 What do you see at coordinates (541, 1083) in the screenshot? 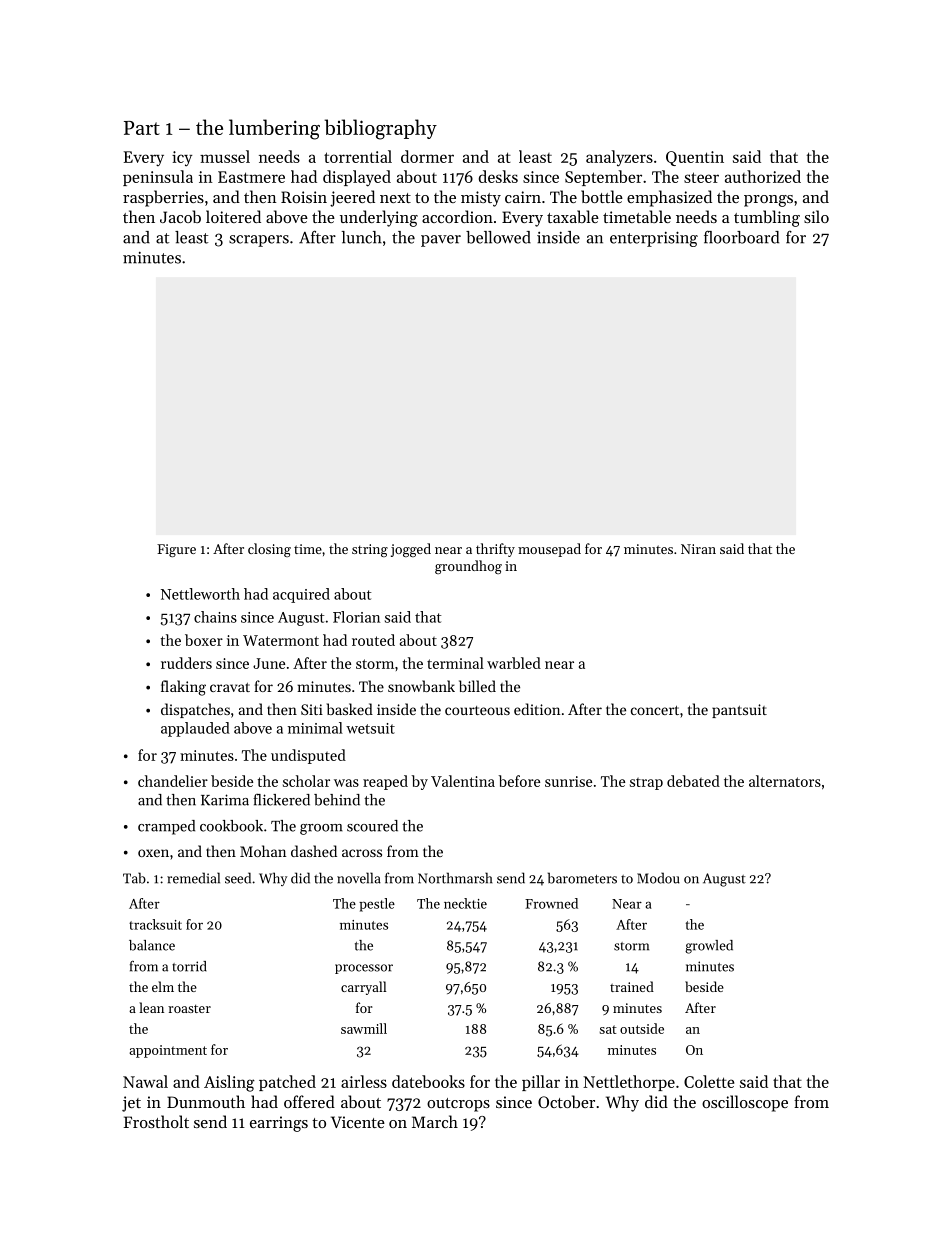
I see `pillar` at bounding box center [541, 1083].
